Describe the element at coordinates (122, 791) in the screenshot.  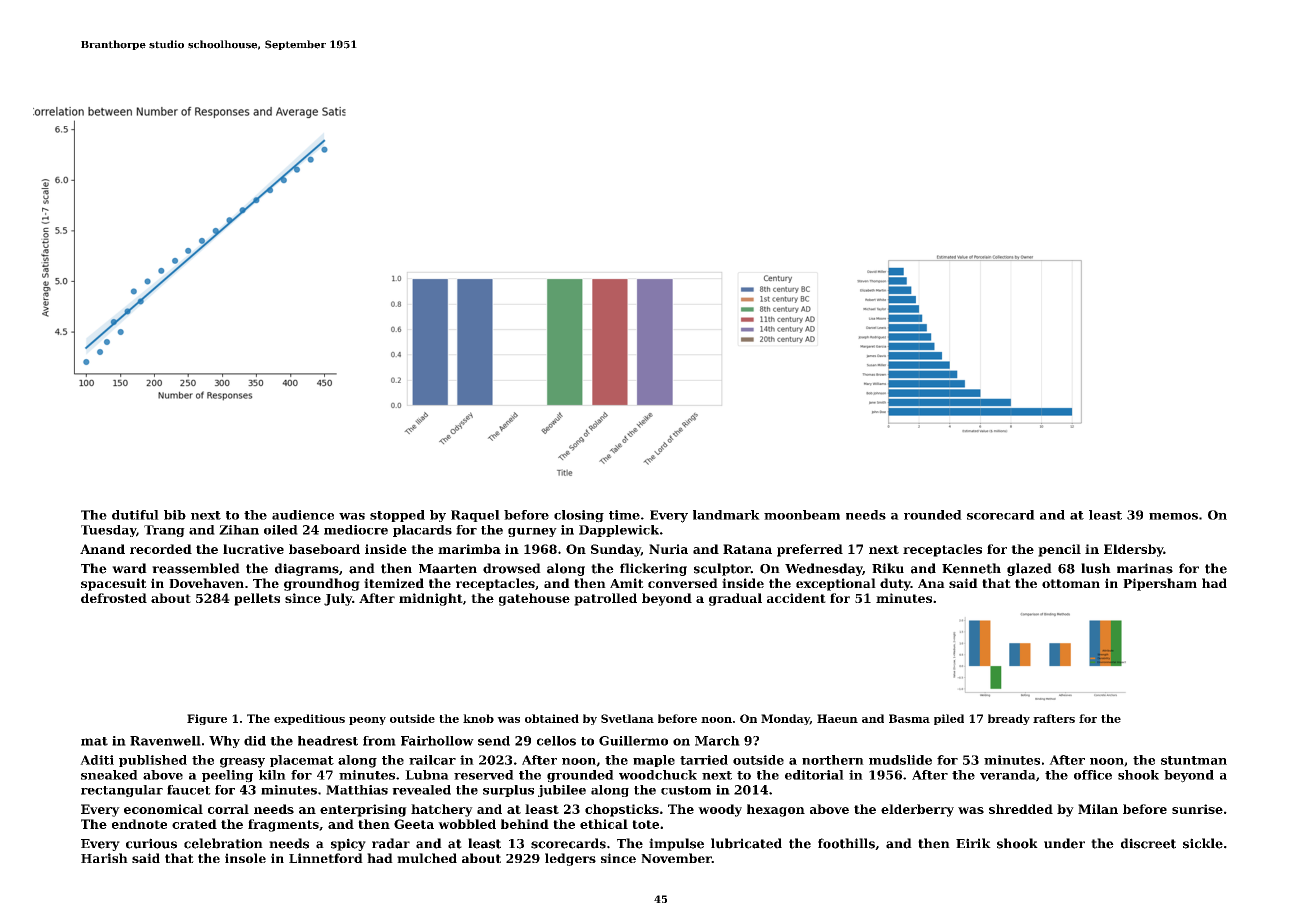
I see `rectangular` at that location.
